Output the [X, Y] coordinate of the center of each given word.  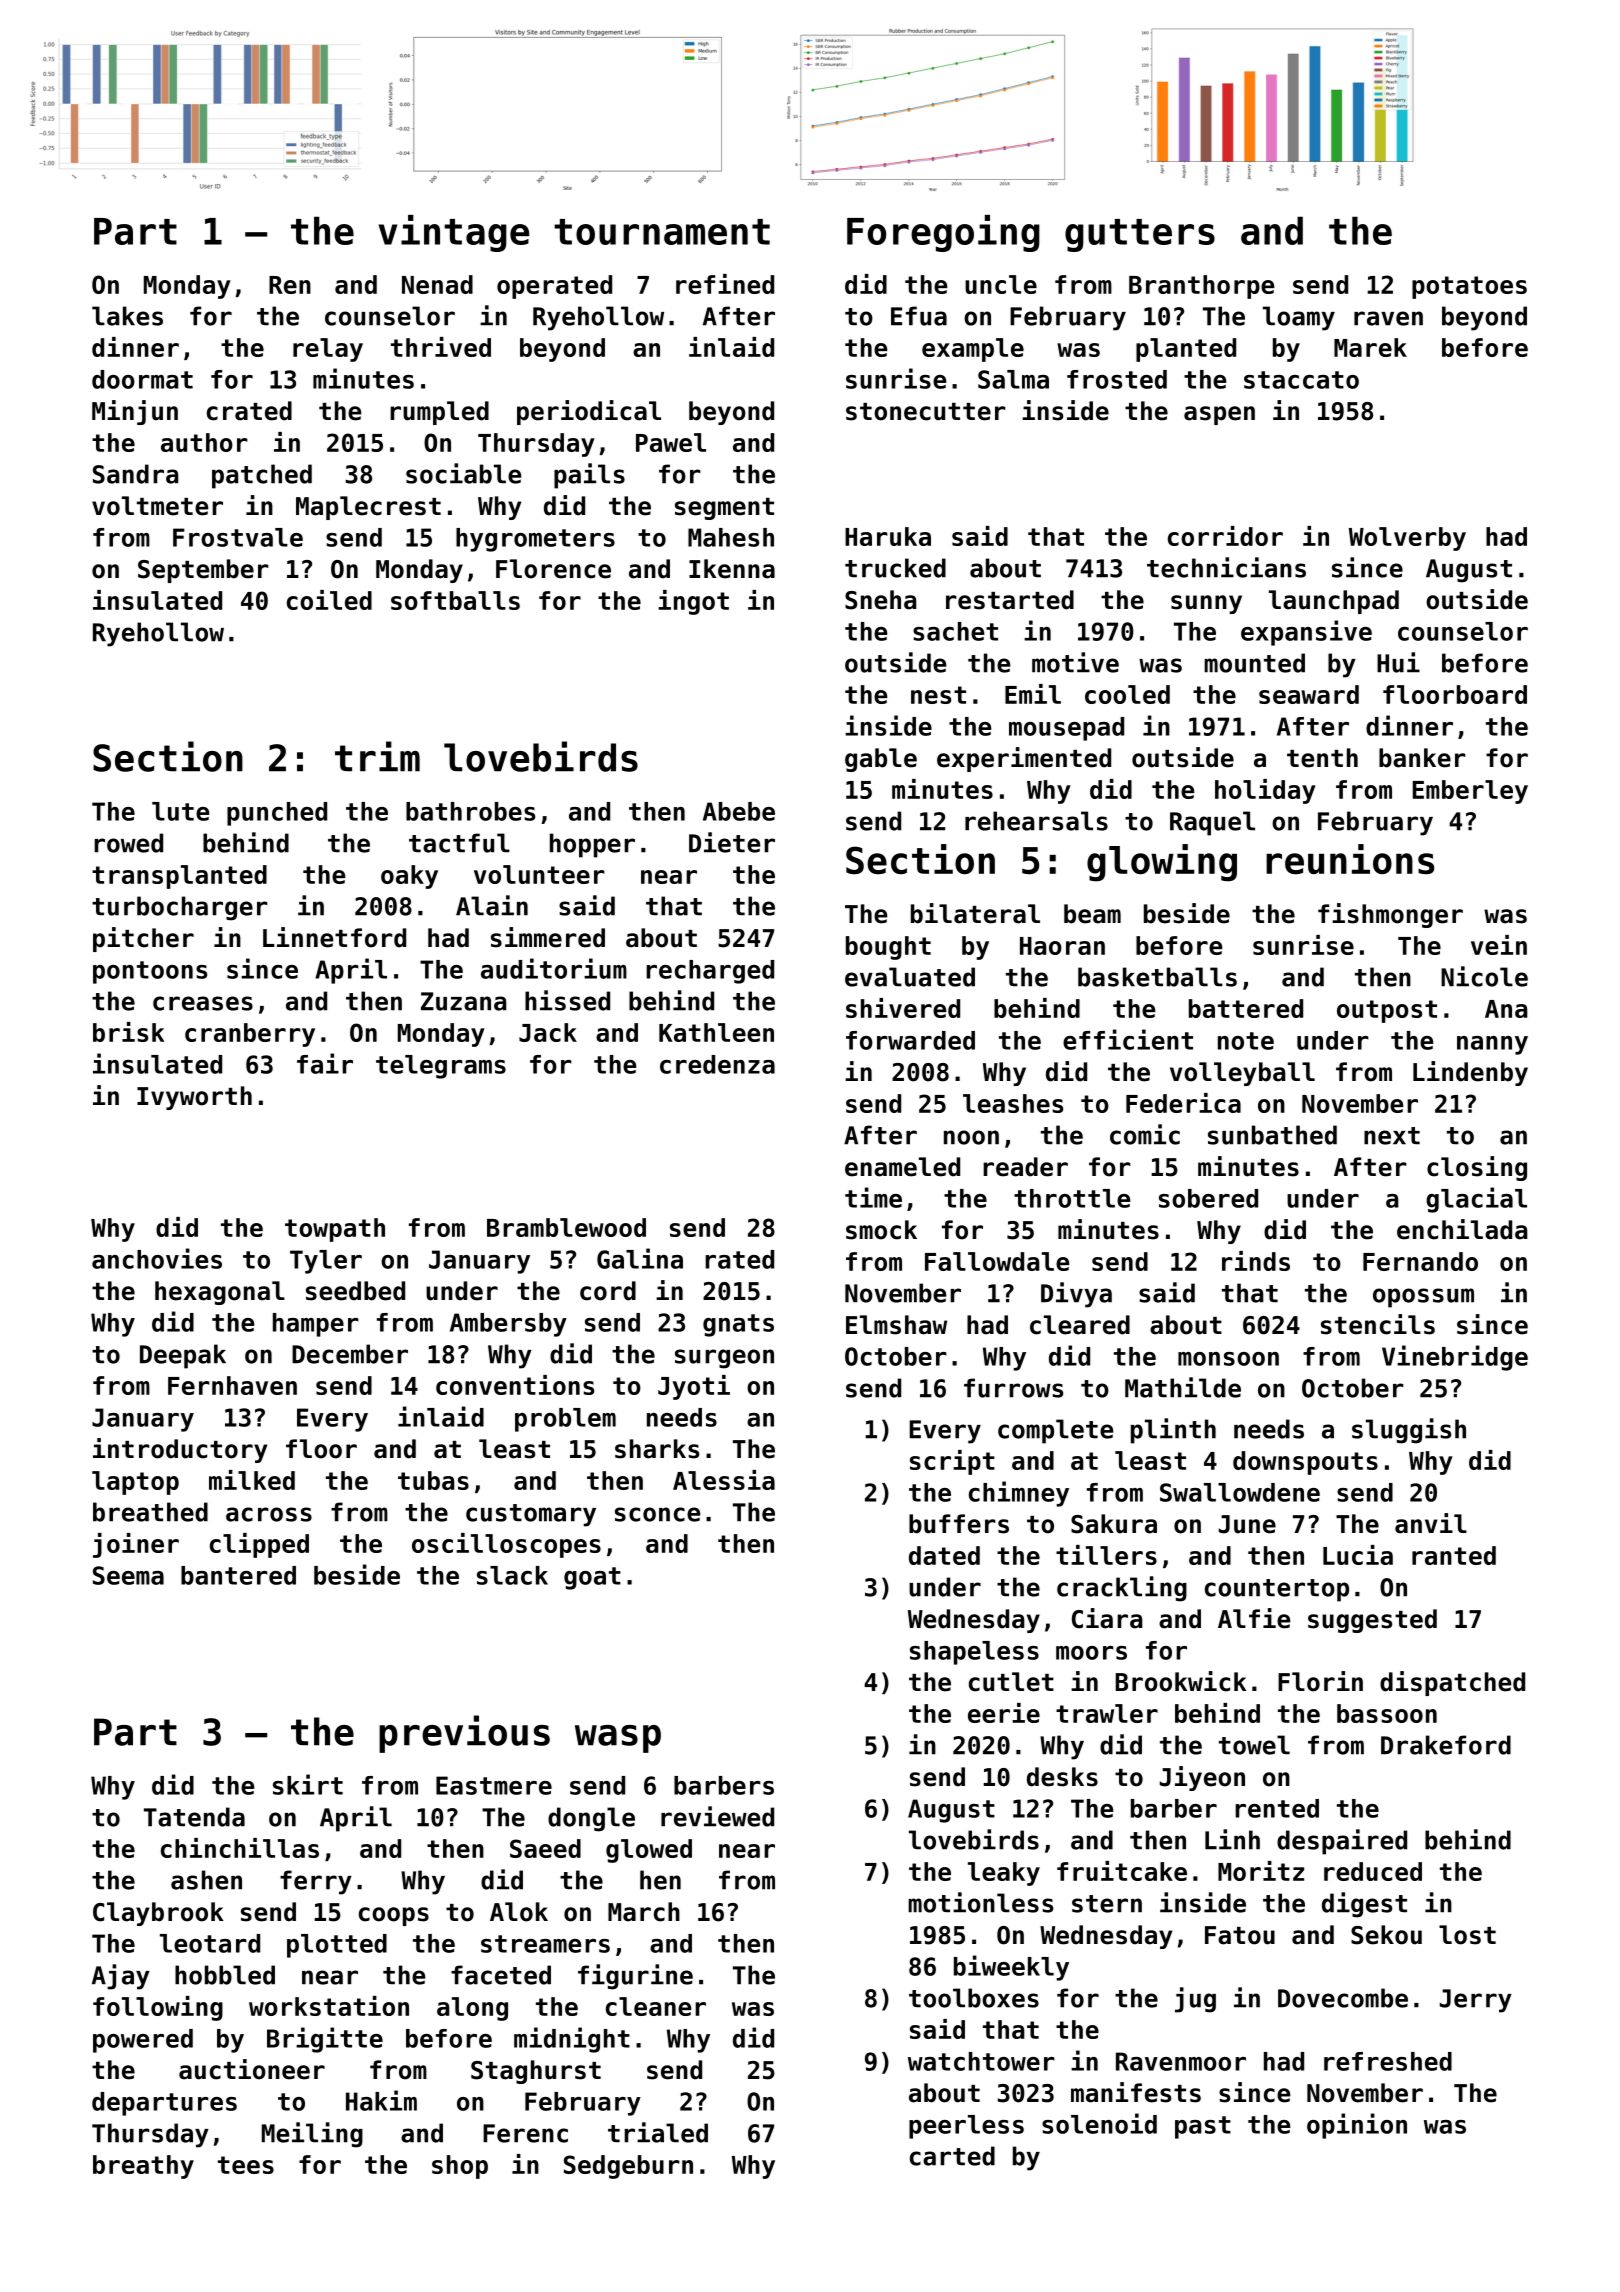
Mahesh [731, 537]
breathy [143, 2167]
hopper [592, 845]
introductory [180, 1450]
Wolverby [1407, 539]
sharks [657, 1449]
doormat [142, 379]
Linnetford [334, 937]
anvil [1431, 1523]
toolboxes [974, 1998]
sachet [955, 631]
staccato [1301, 380]
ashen [206, 1880]
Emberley [1470, 792]
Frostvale [238, 537]
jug [1195, 2000]
